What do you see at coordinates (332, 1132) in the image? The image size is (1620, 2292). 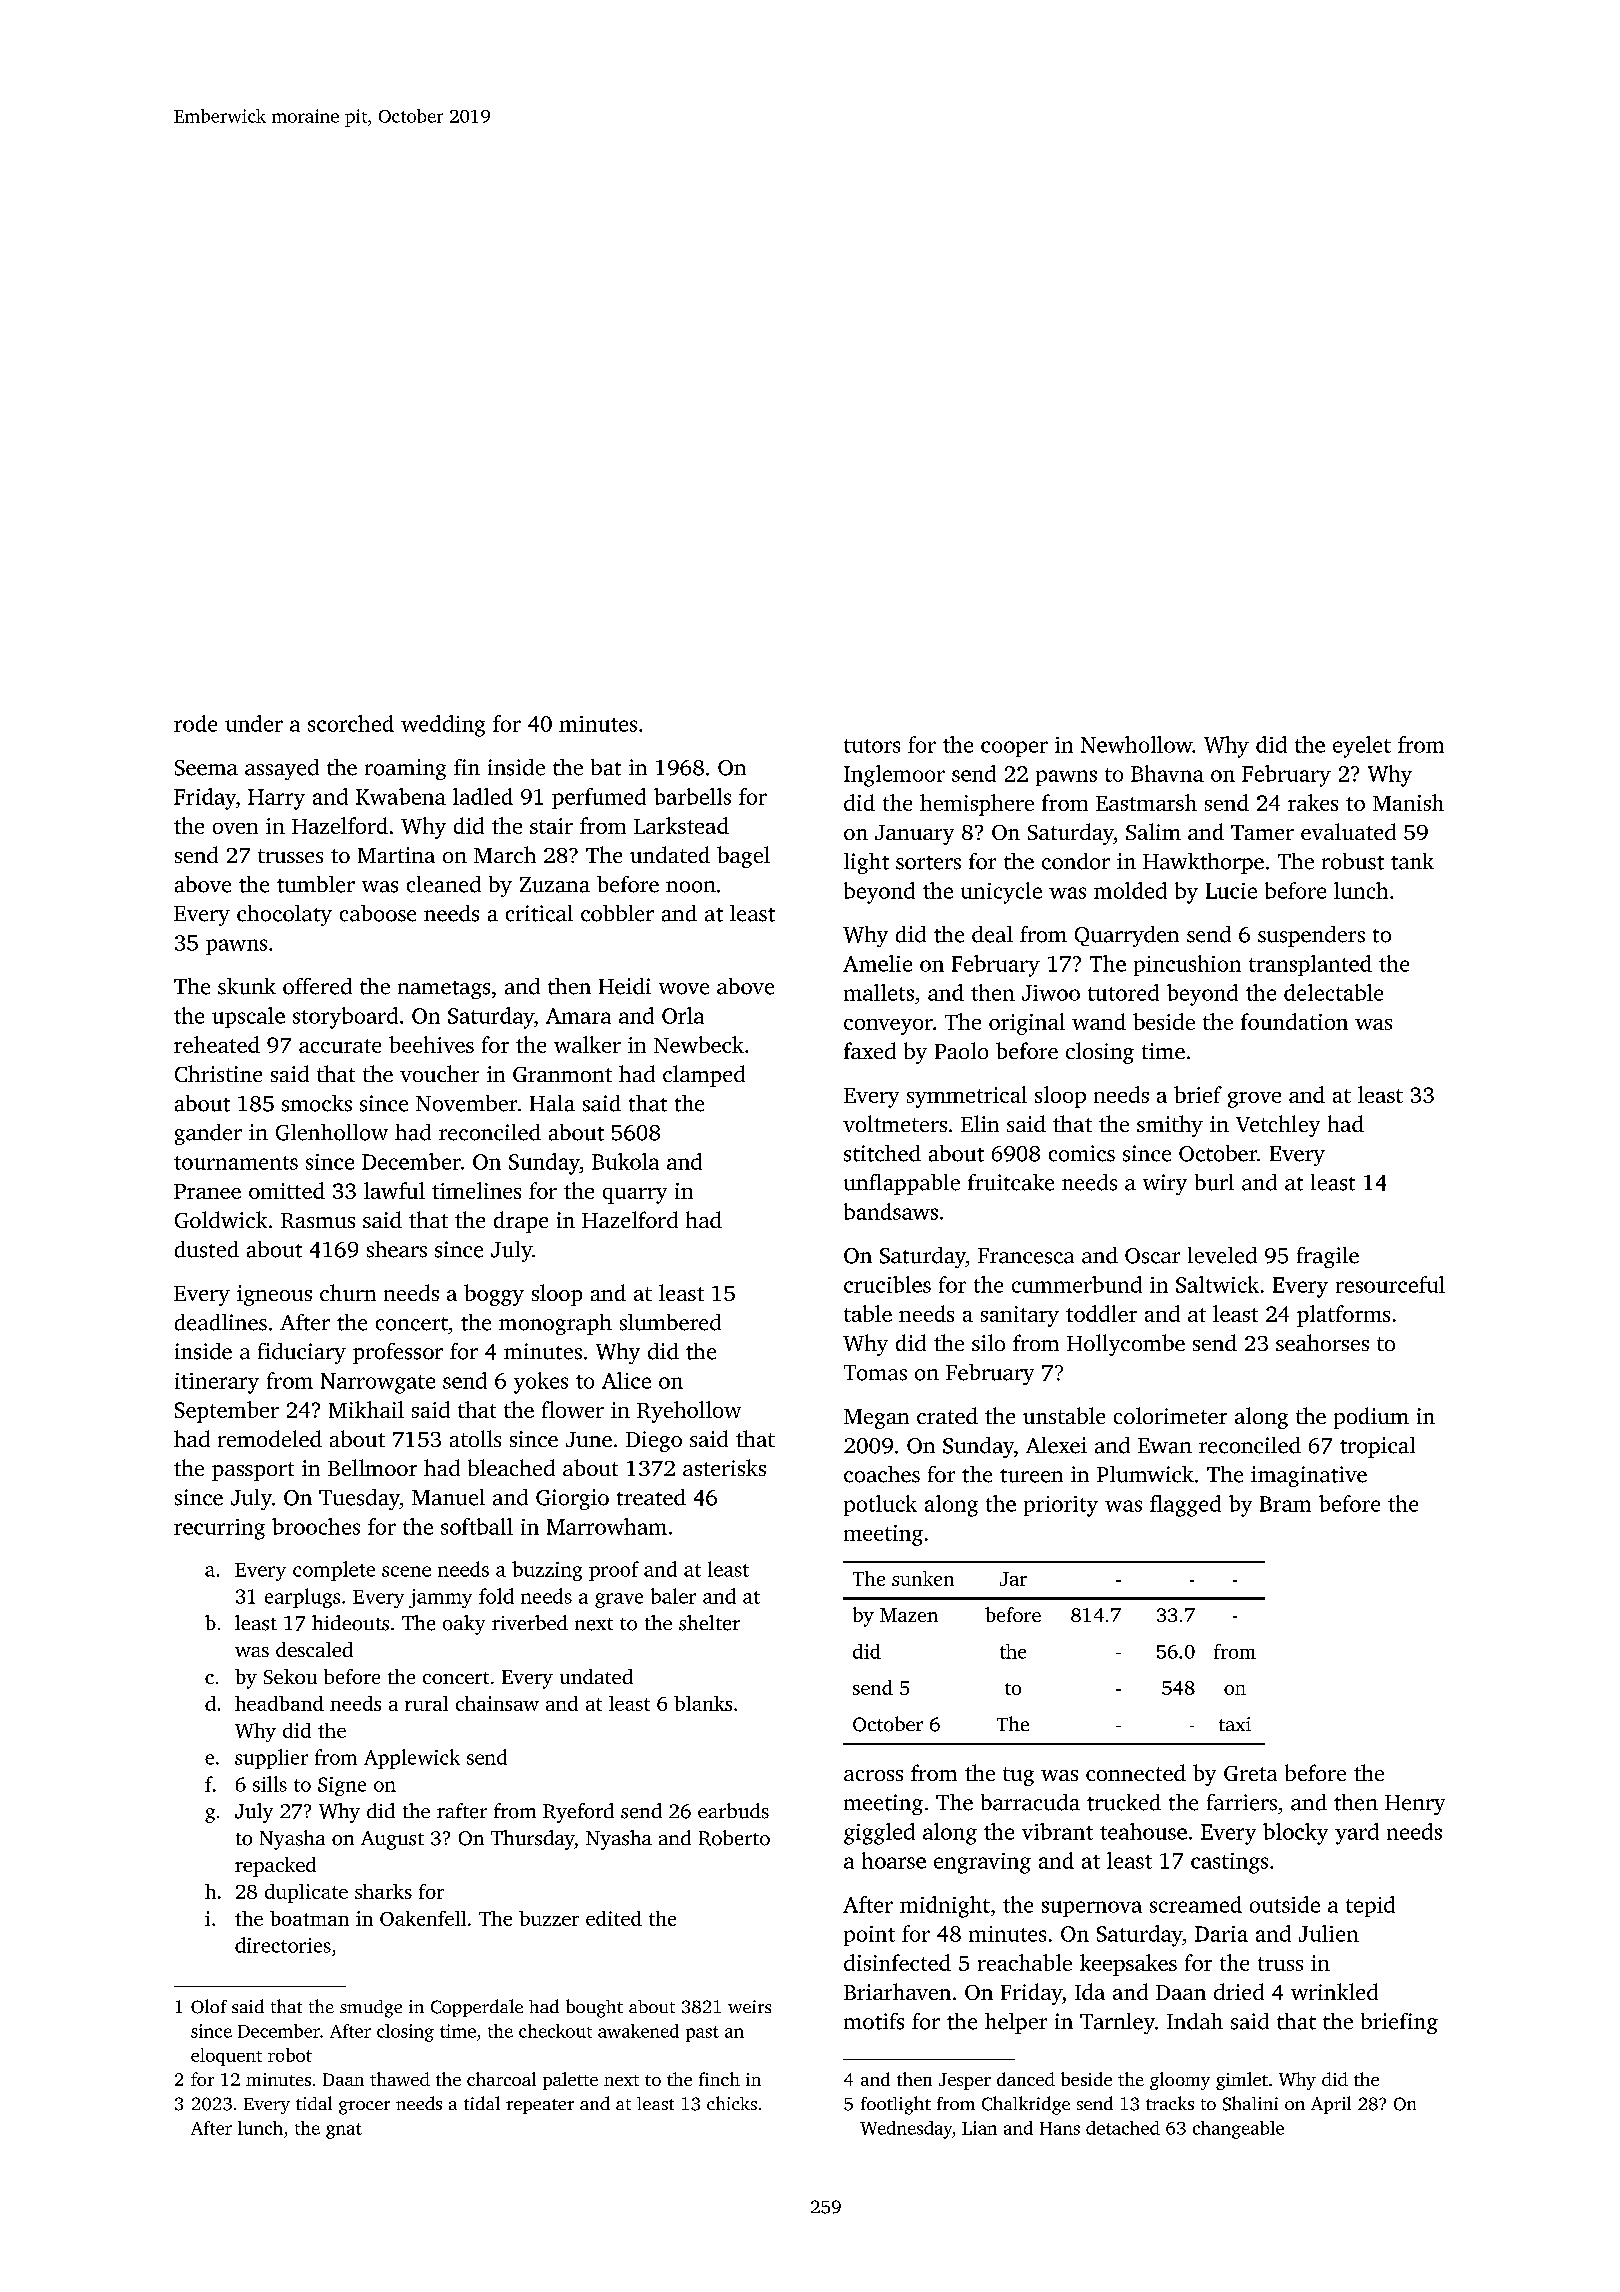 I see `Glenhollow` at bounding box center [332, 1132].
